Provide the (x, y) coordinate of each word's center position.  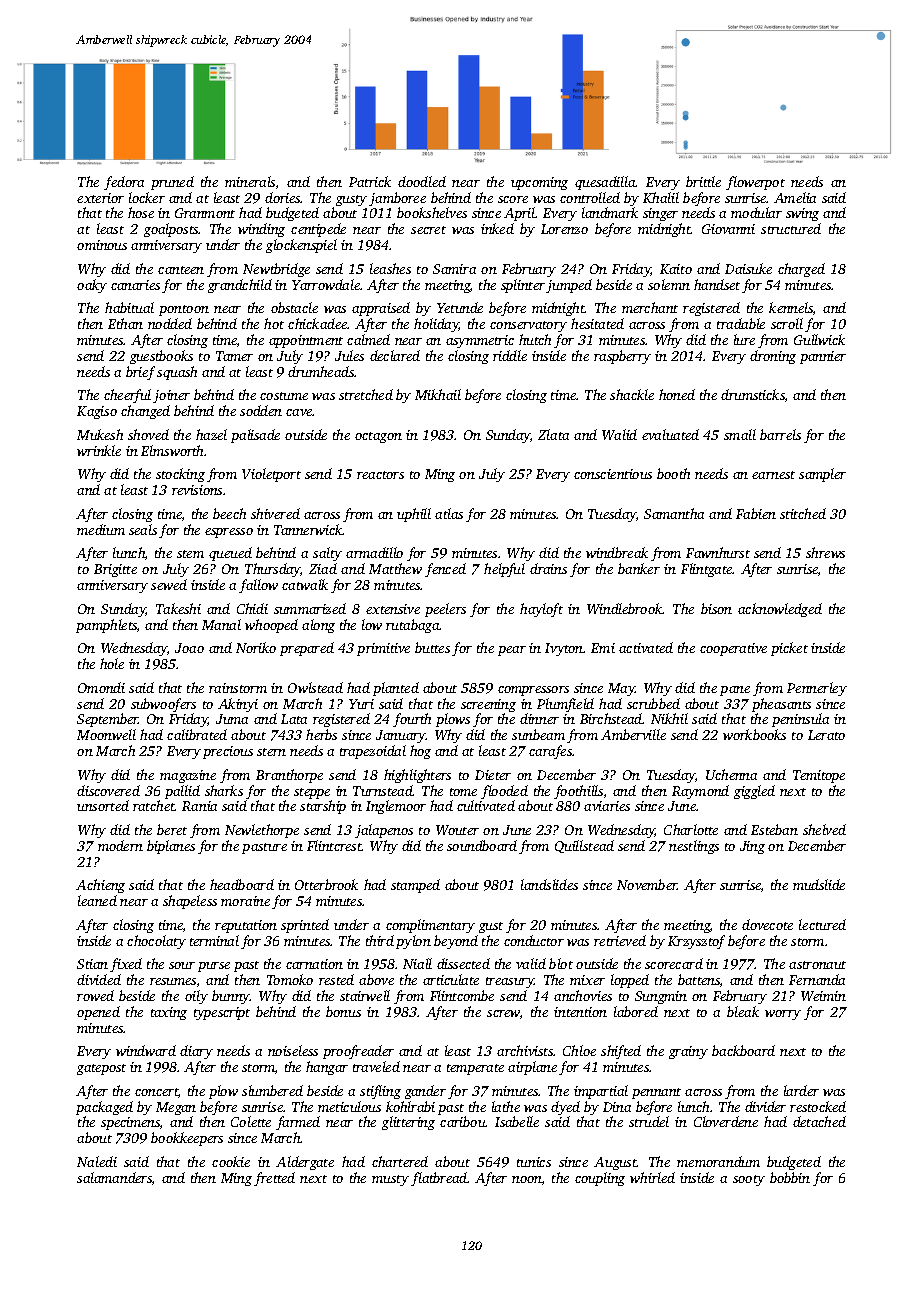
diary (196, 1052)
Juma (232, 719)
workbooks (754, 734)
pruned (172, 183)
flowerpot (755, 183)
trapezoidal (373, 752)
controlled (590, 197)
